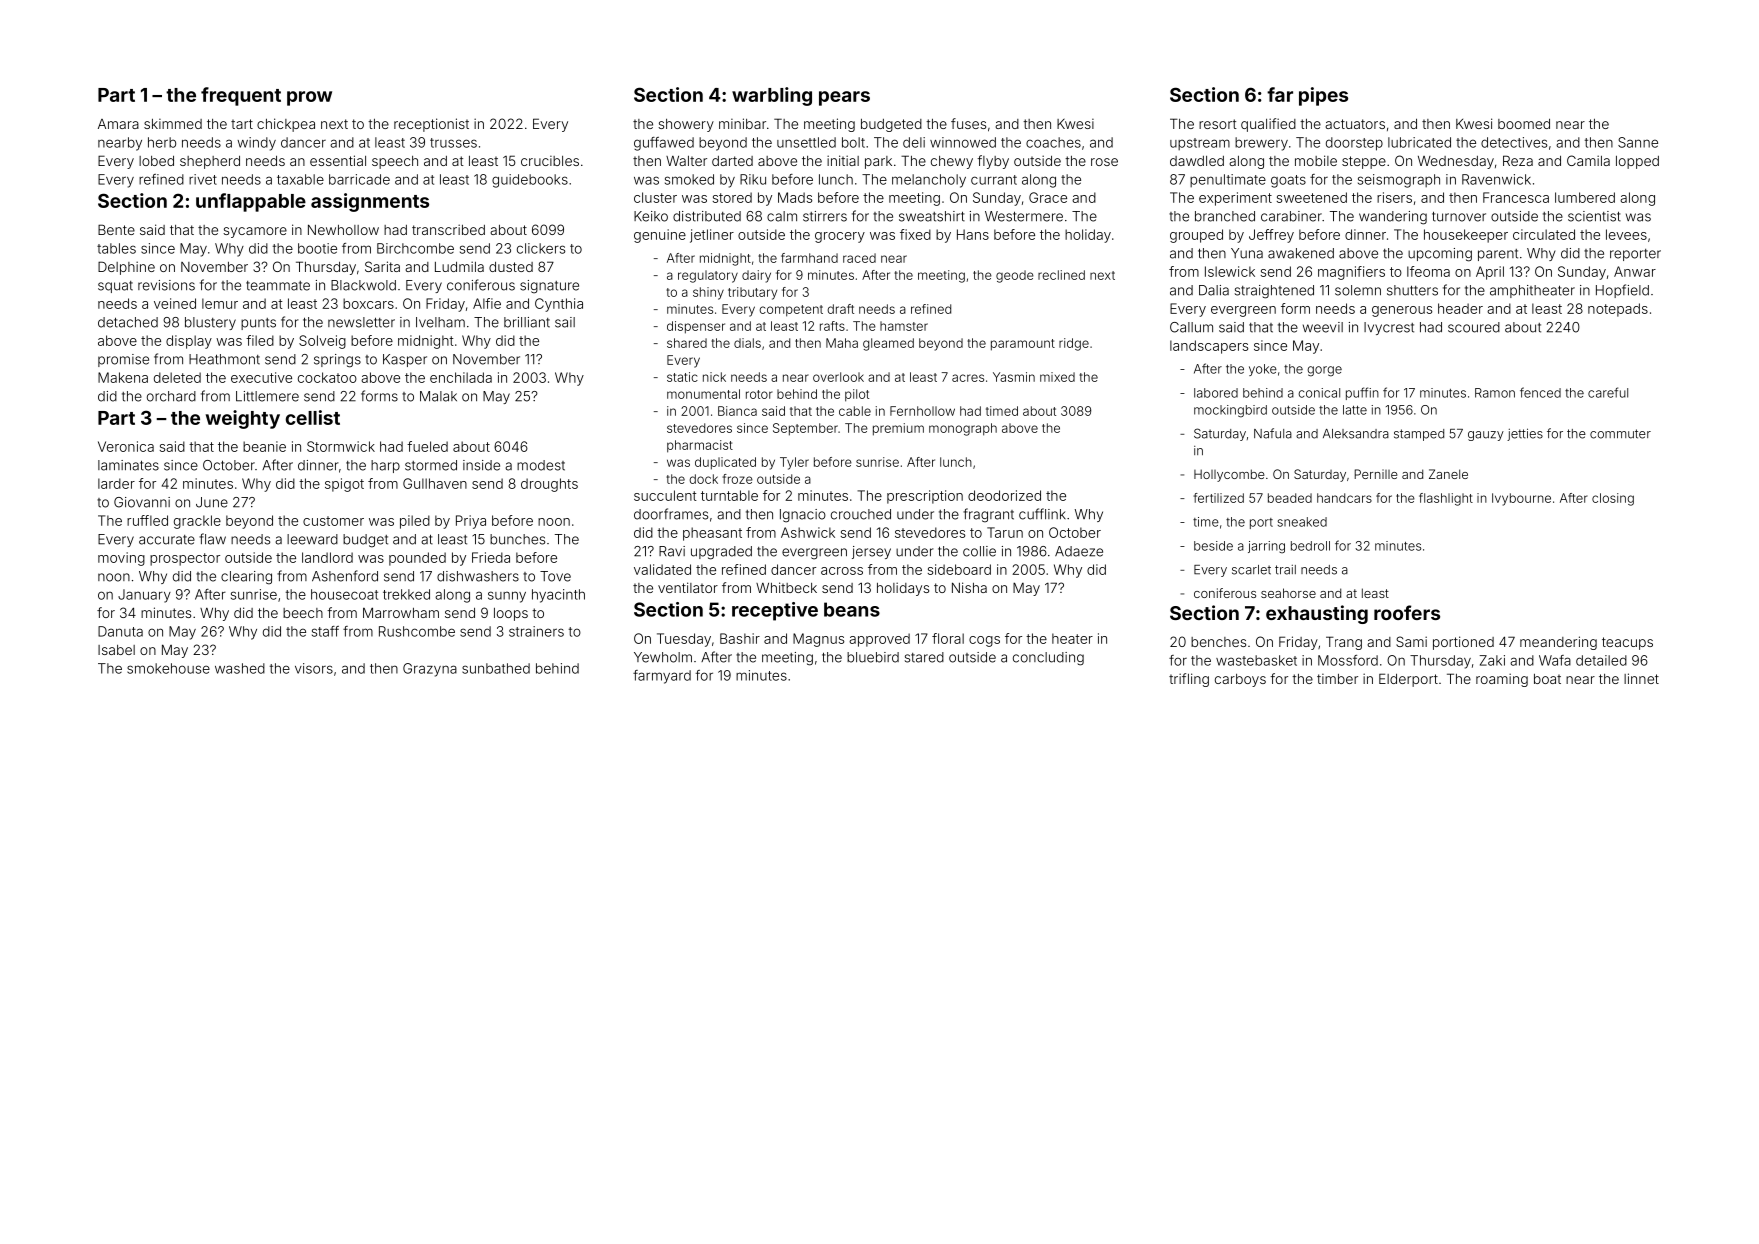 The height and width of the screenshot is (1244, 1759). What do you see at coordinates (431, 125) in the screenshot?
I see `receptionist` at bounding box center [431, 125].
